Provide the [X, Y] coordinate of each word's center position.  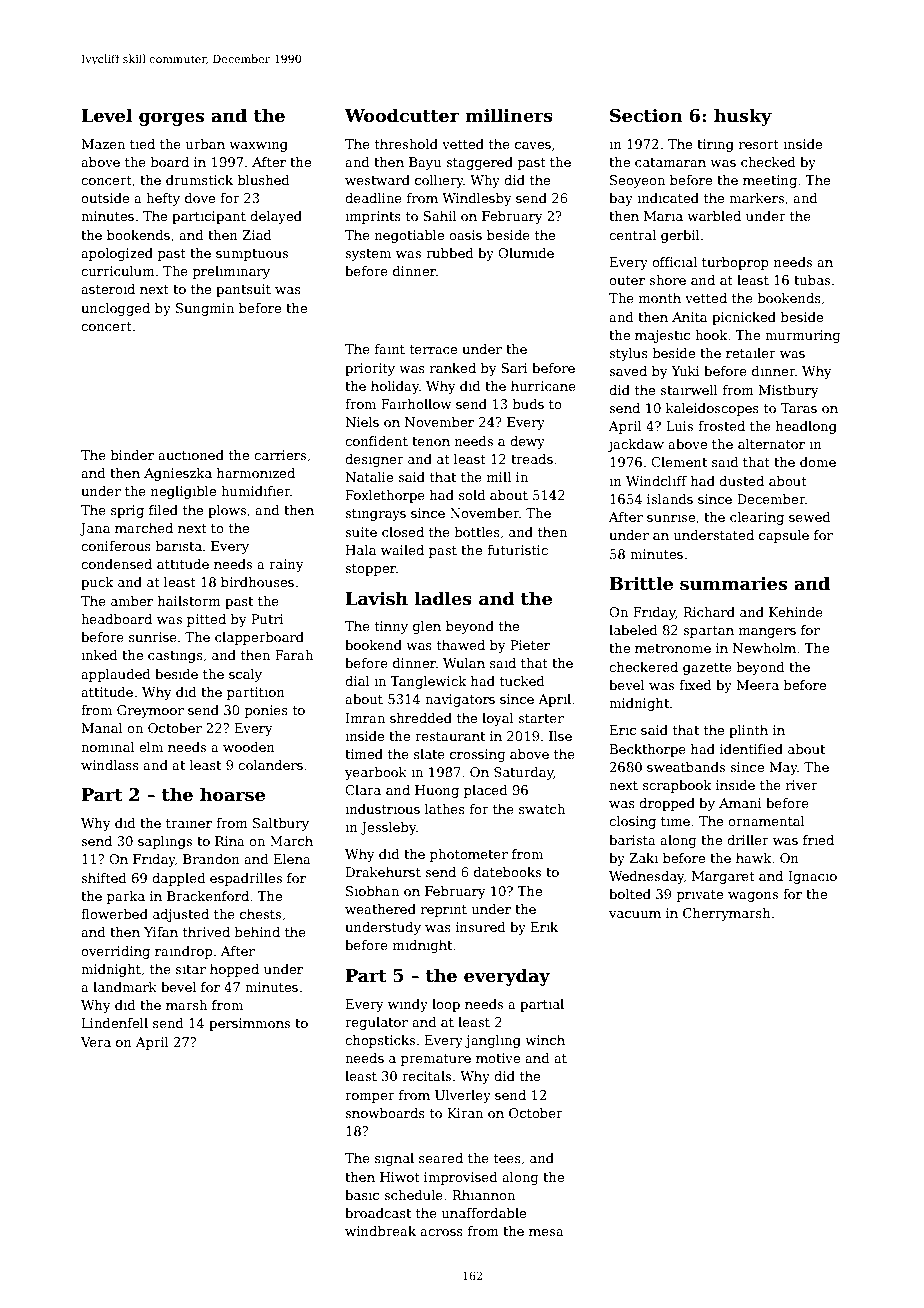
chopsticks [380, 1041]
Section [646, 116]
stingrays [375, 514]
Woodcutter [402, 115]
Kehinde [796, 612]
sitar [190, 969]
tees [507, 1158]
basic [362, 1195]
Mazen [103, 144]
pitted [206, 620]
